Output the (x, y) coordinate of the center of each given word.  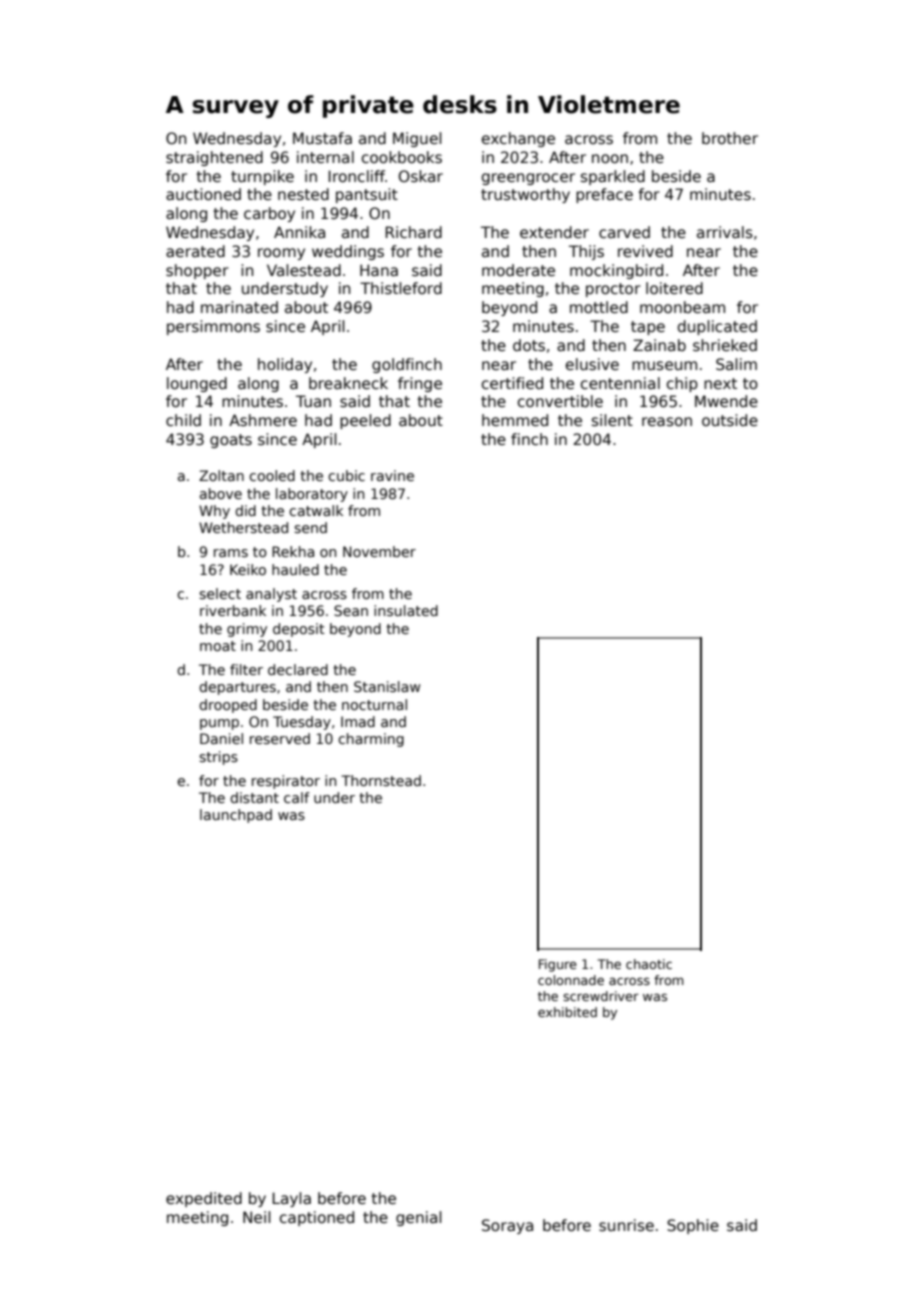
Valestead (304, 270)
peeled (365, 421)
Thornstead (381, 780)
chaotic (649, 964)
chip (682, 384)
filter (246, 669)
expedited (204, 1199)
